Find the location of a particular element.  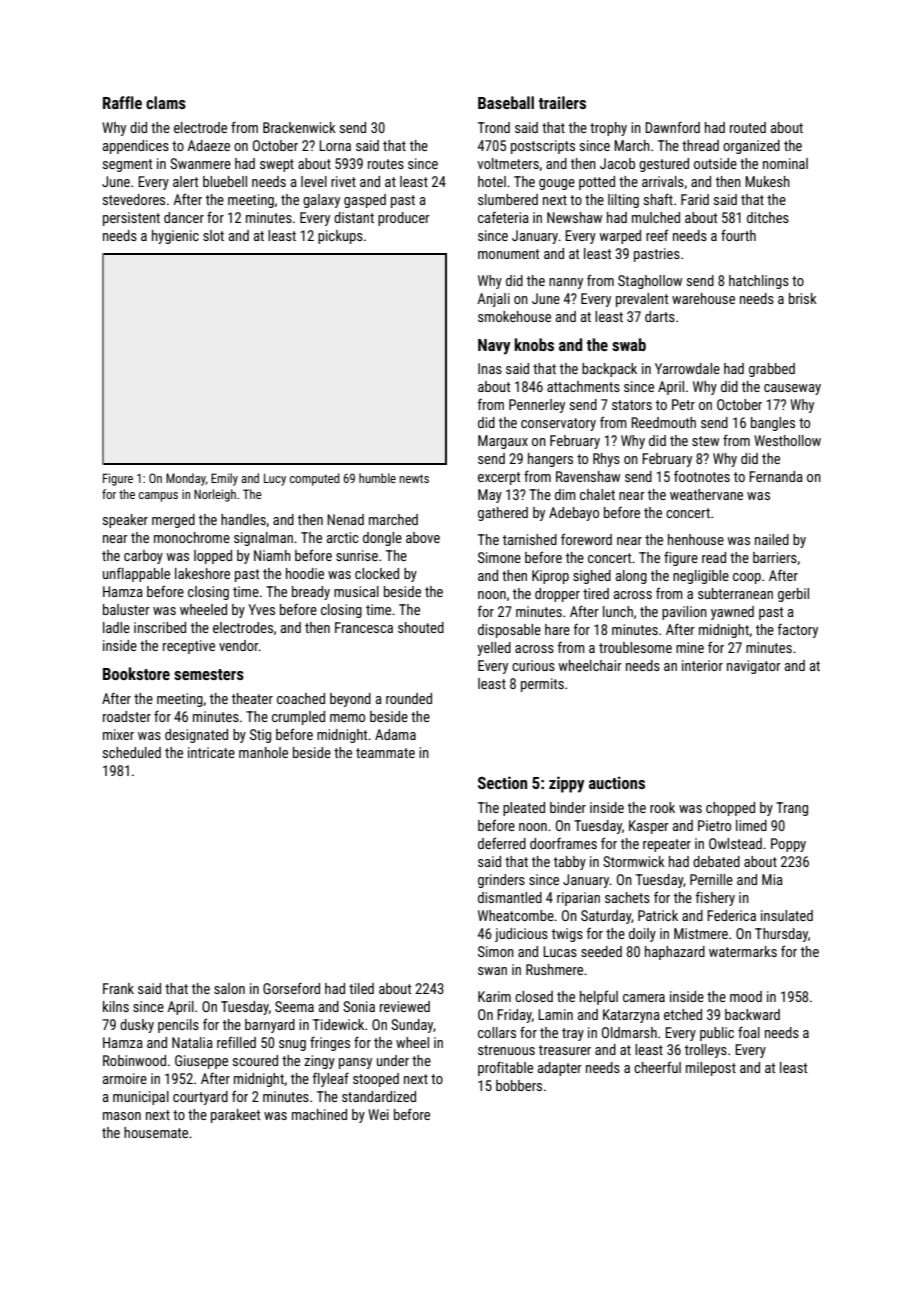

bangles is located at coordinates (773, 424).
